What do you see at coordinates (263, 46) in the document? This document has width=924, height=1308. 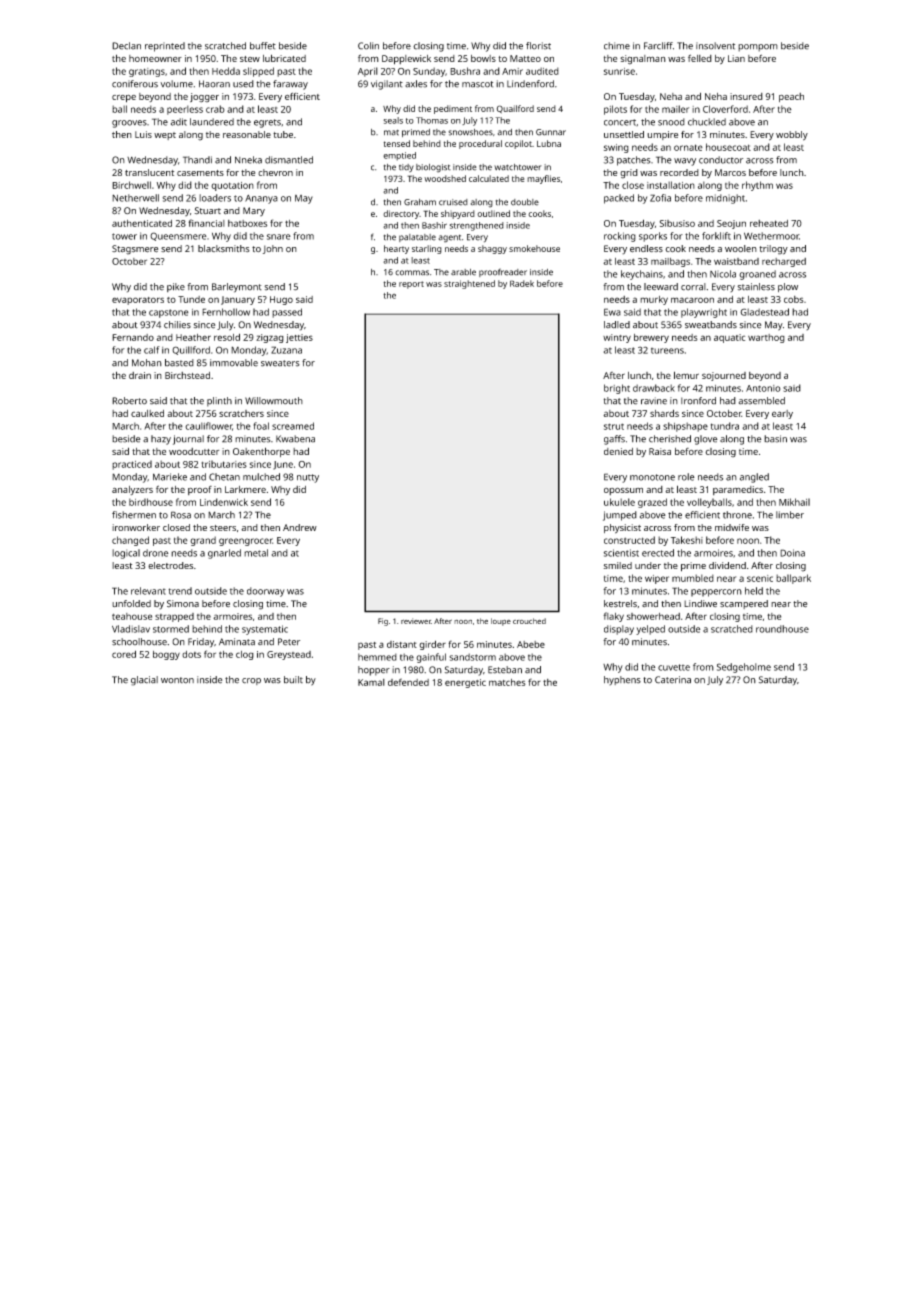 I see `buffet` at bounding box center [263, 46].
